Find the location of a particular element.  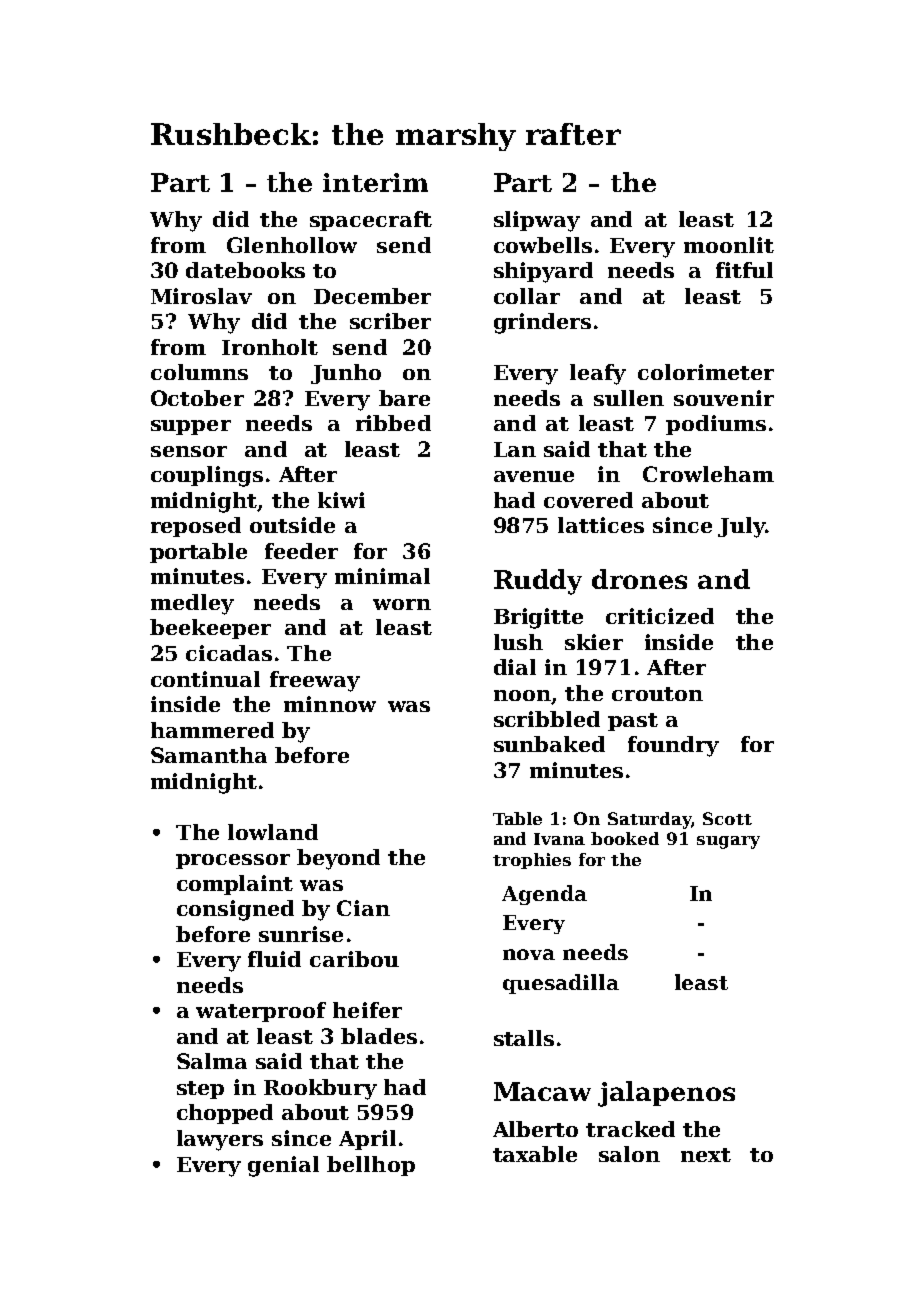

Scott is located at coordinates (727, 818).
